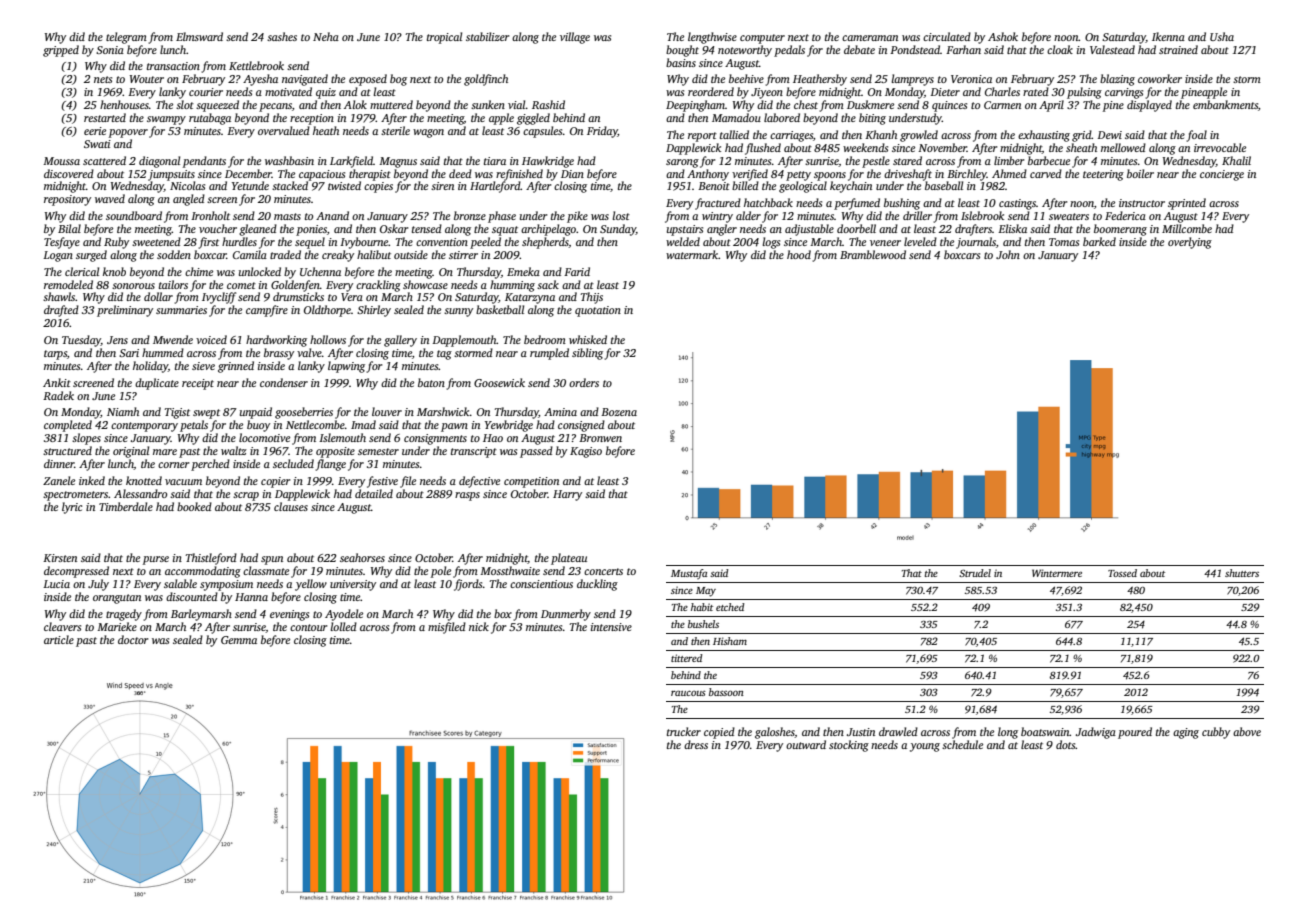 The height and width of the page is (924, 1308). What do you see at coordinates (542, 132) in the page?
I see `capsules` at bounding box center [542, 132].
